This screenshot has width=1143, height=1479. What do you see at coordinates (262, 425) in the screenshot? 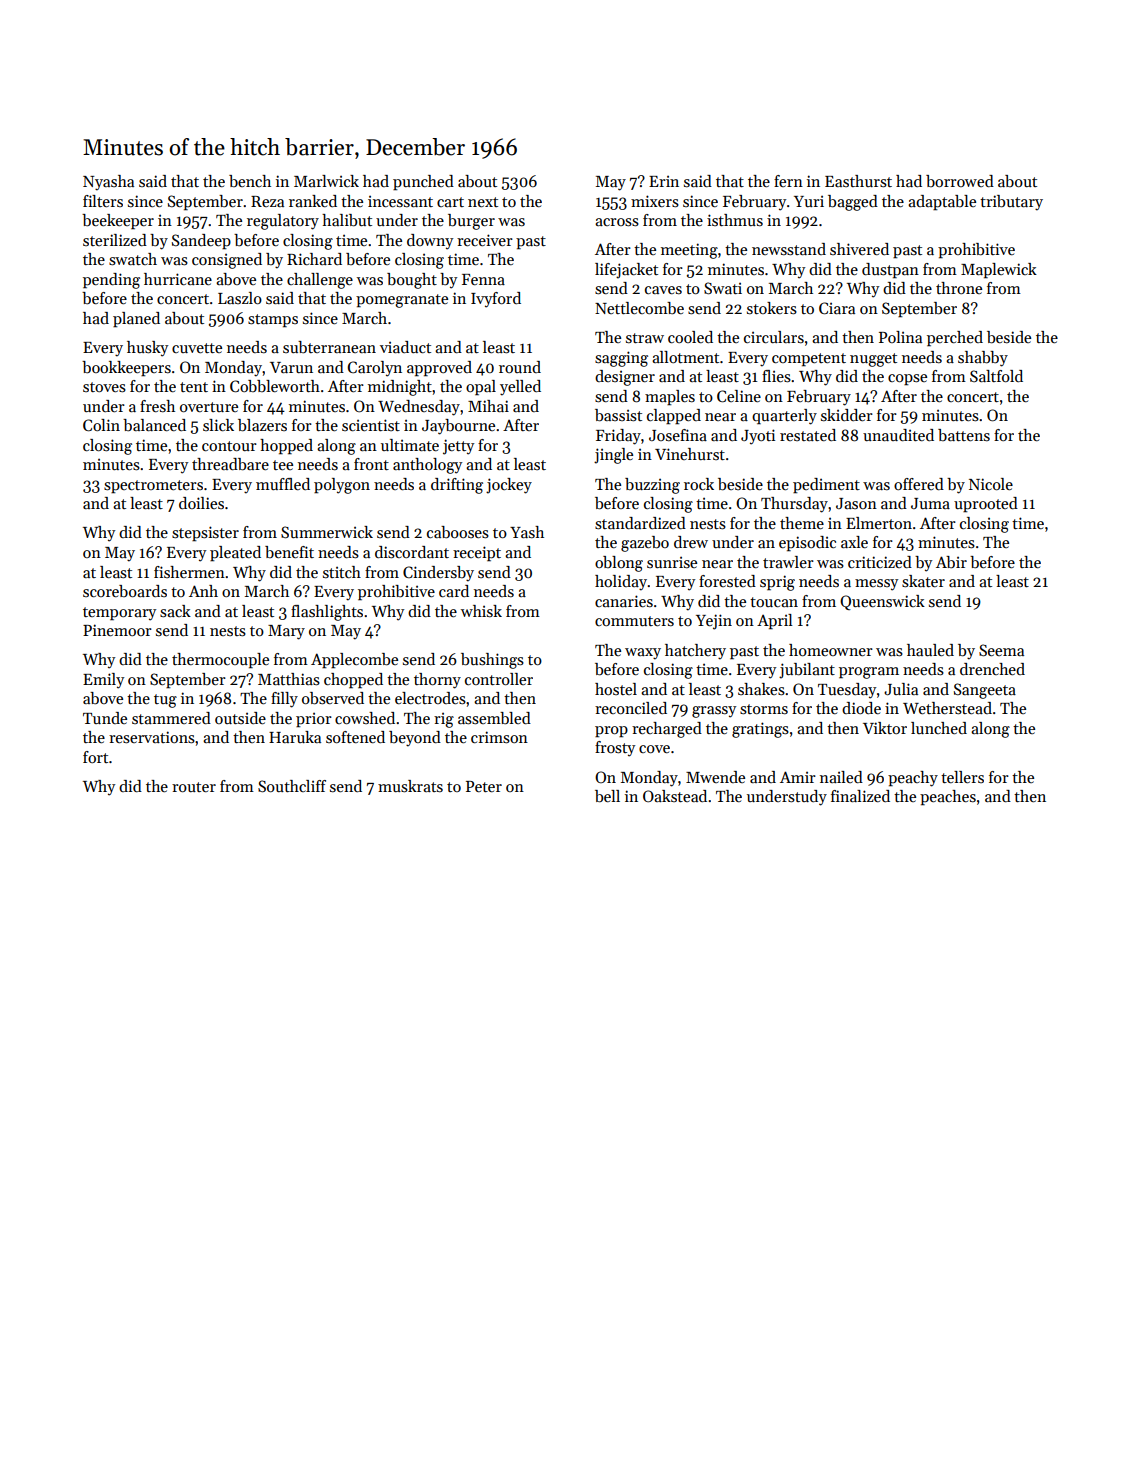
I see `blazers` at bounding box center [262, 425].
